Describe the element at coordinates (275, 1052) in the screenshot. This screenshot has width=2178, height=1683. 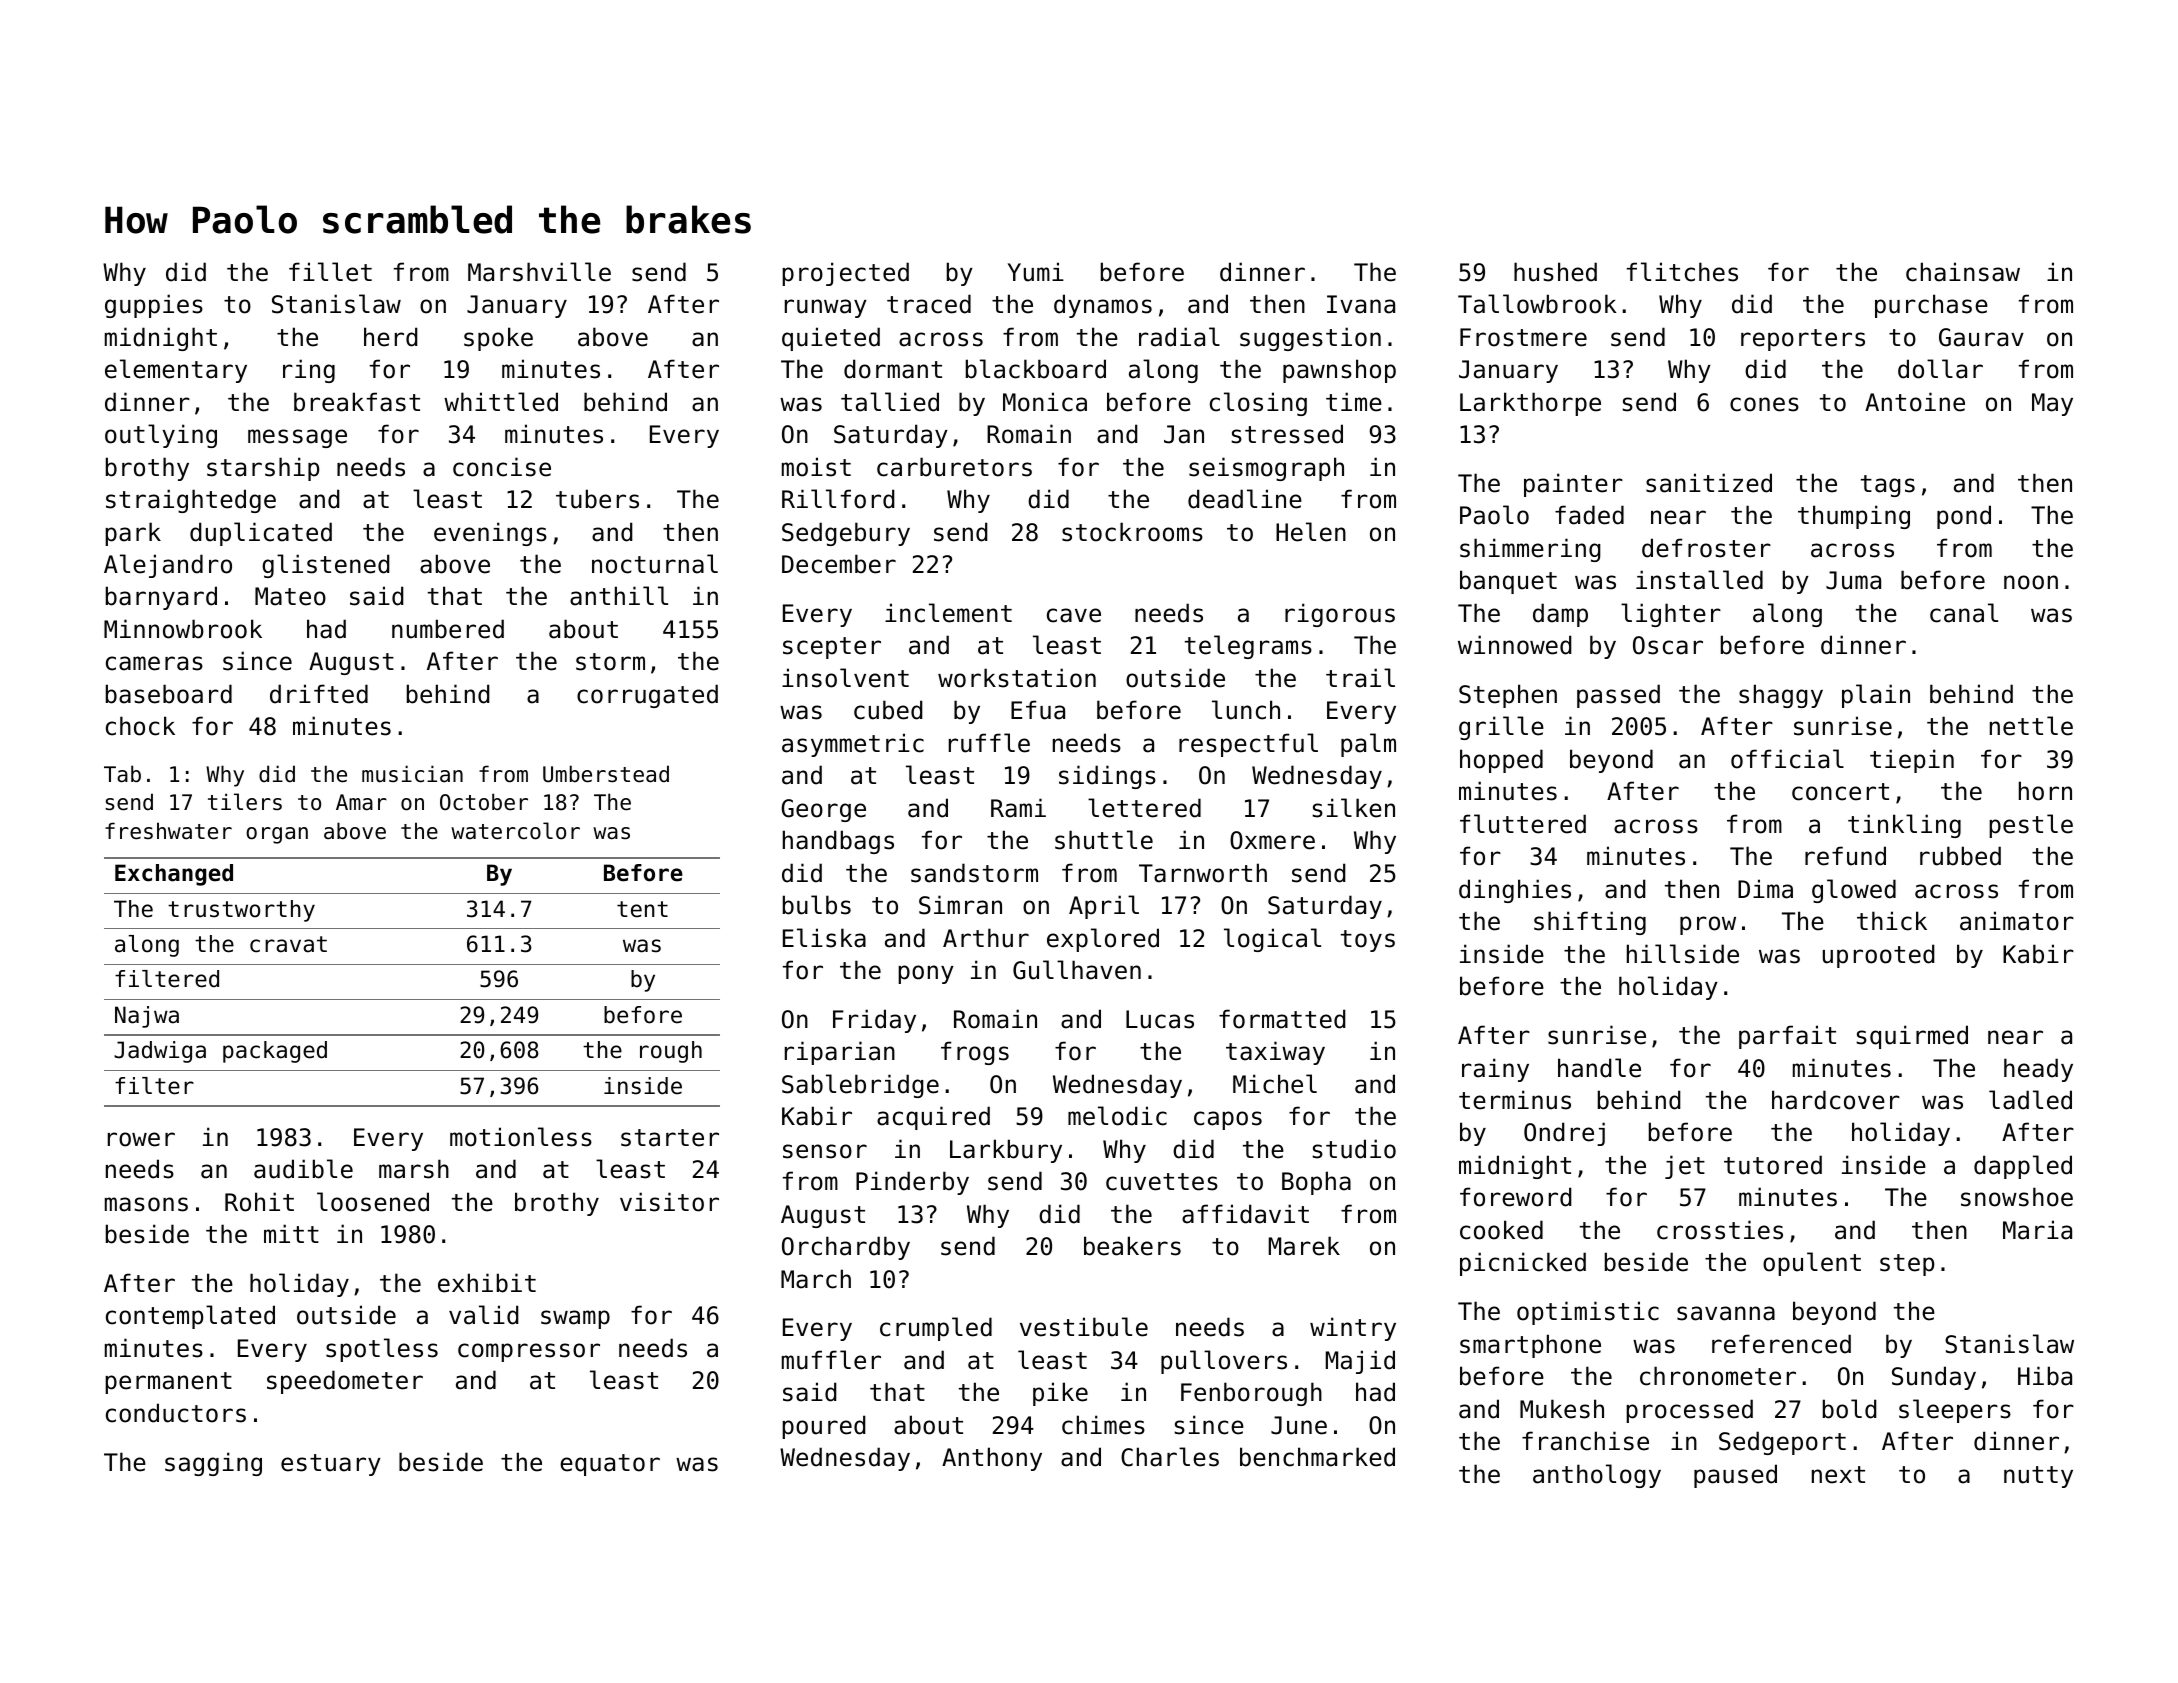
I see `packaged` at that location.
